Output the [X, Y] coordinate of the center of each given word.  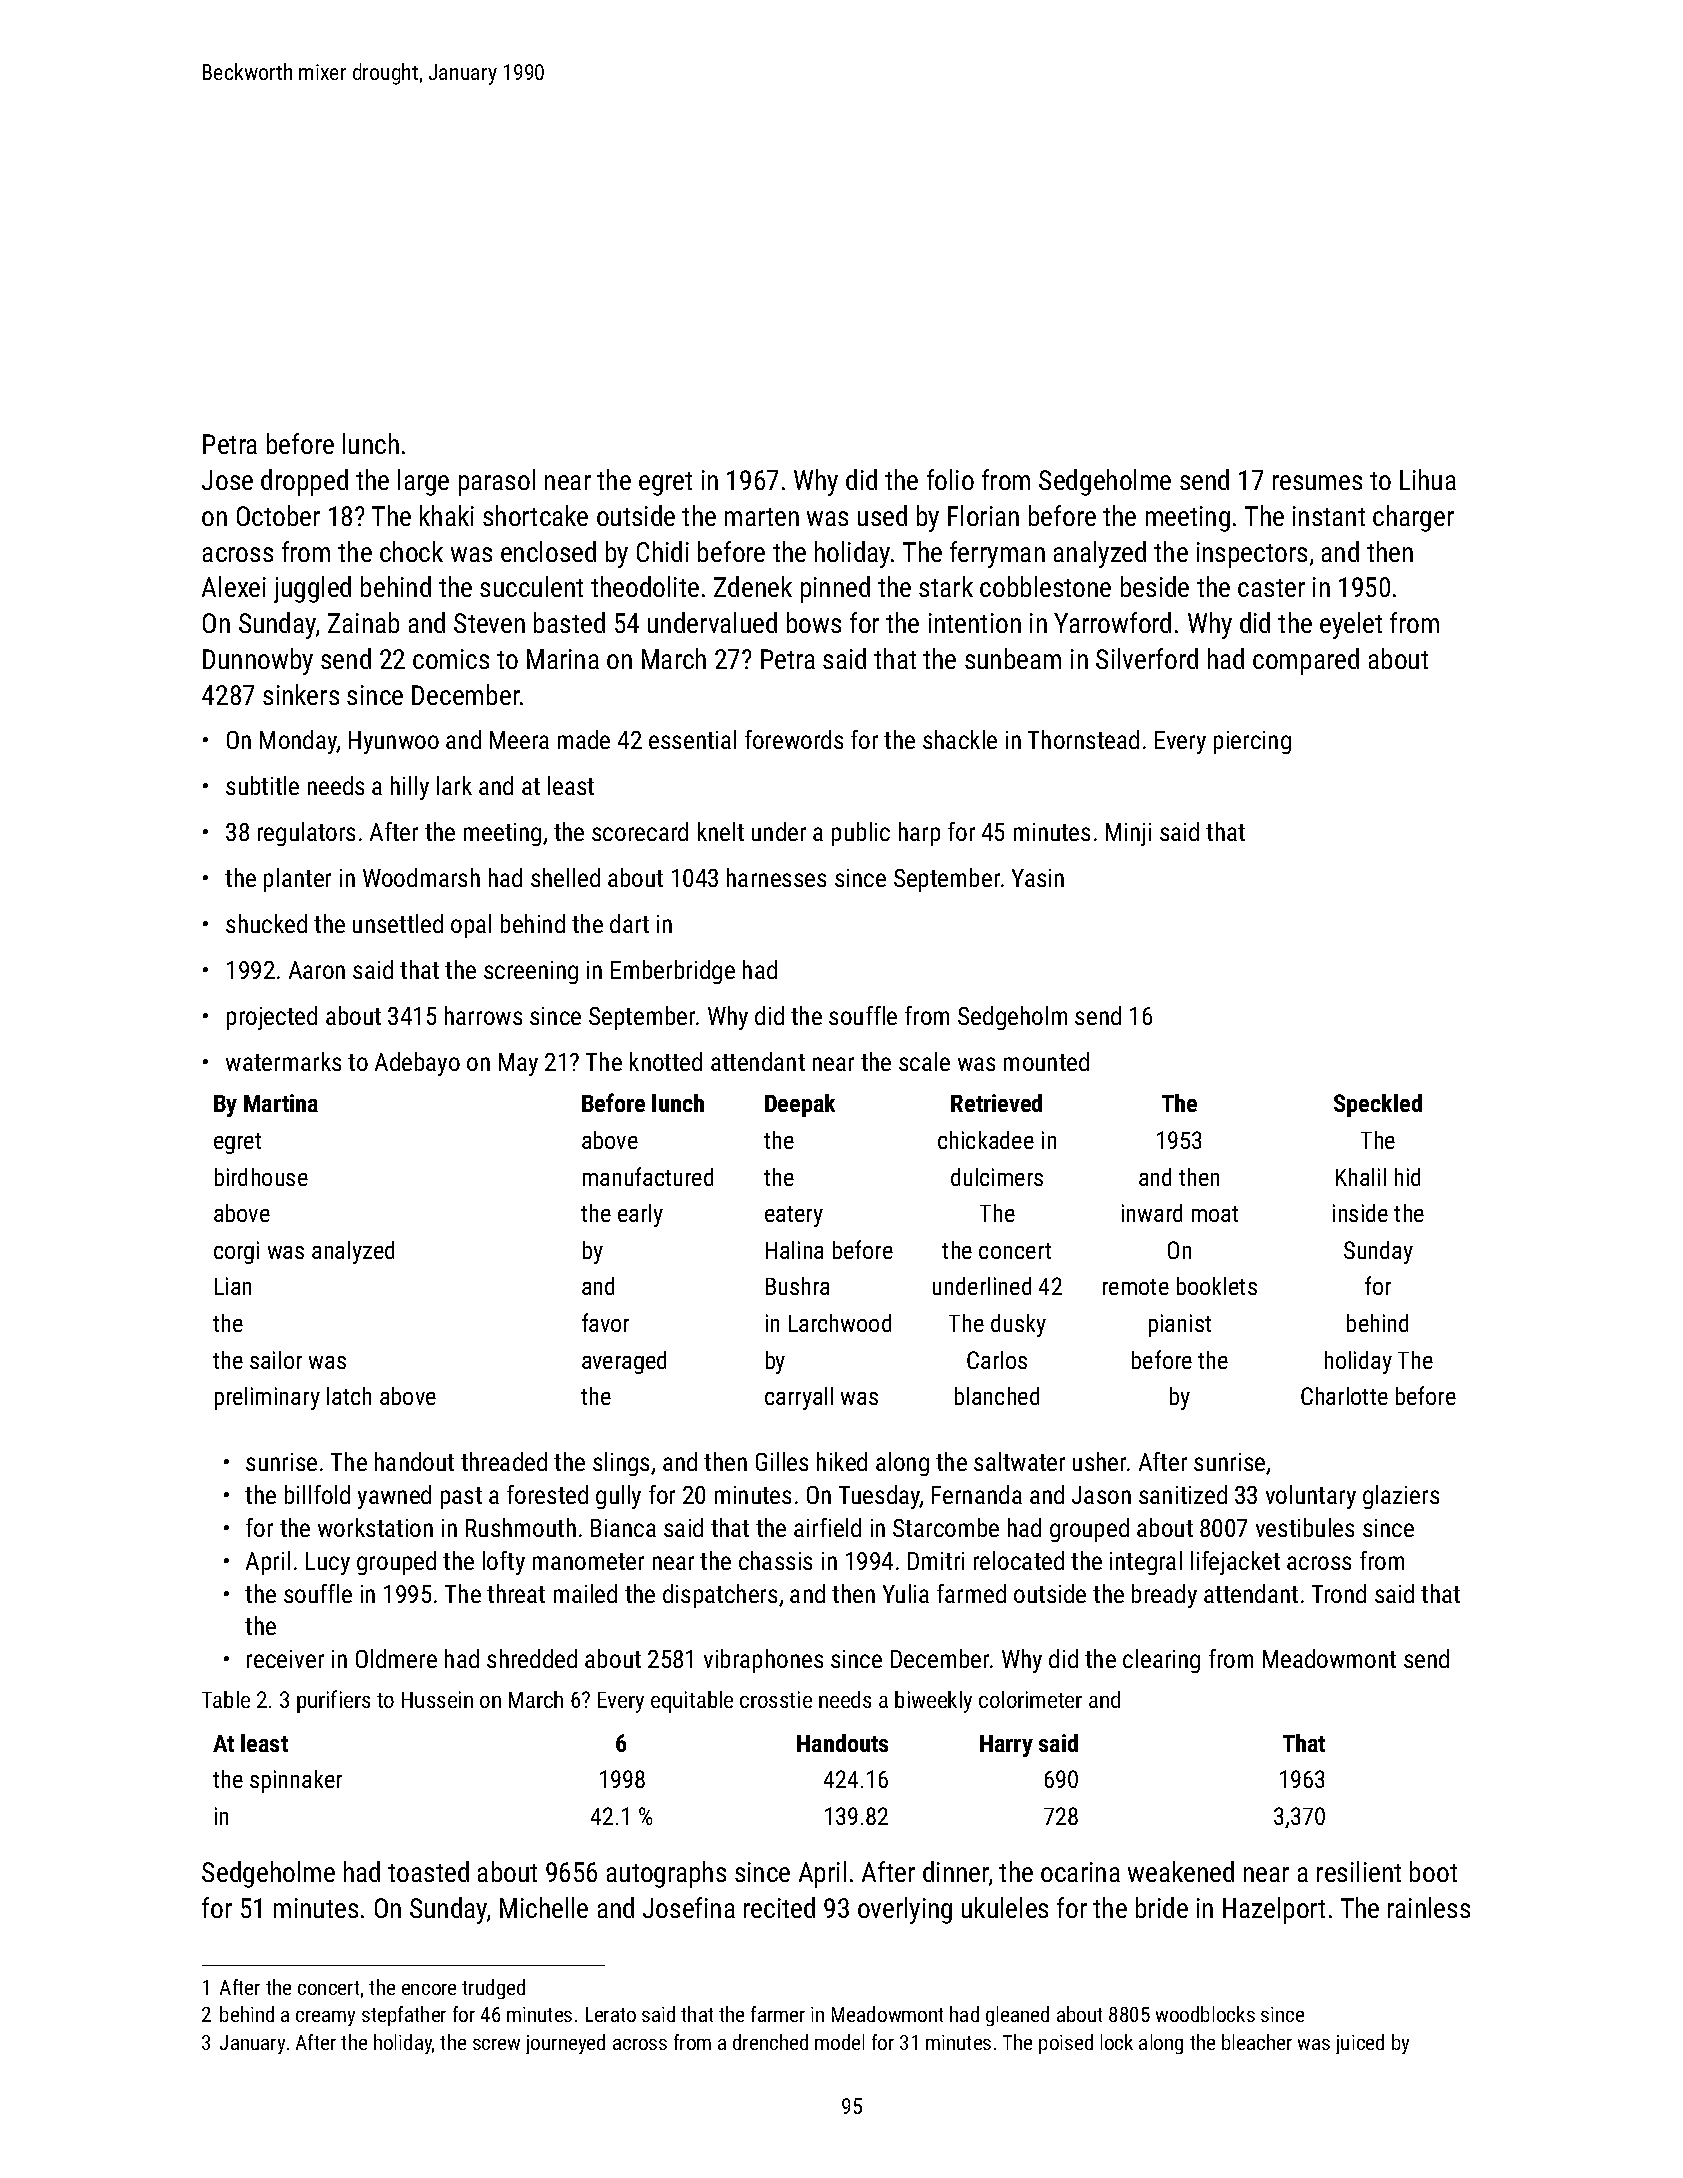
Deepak [800, 1105]
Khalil [1361, 1177]
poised [1066, 2044]
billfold [317, 1494]
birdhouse [261, 1177]
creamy [325, 2018]
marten [762, 517]
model [839, 2042]
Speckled [1378, 1105]
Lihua [1428, 479]
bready [1164, 1596]
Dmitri [936, 1561]
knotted [666, 1061]
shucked [266, 923]
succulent [531, 586]
